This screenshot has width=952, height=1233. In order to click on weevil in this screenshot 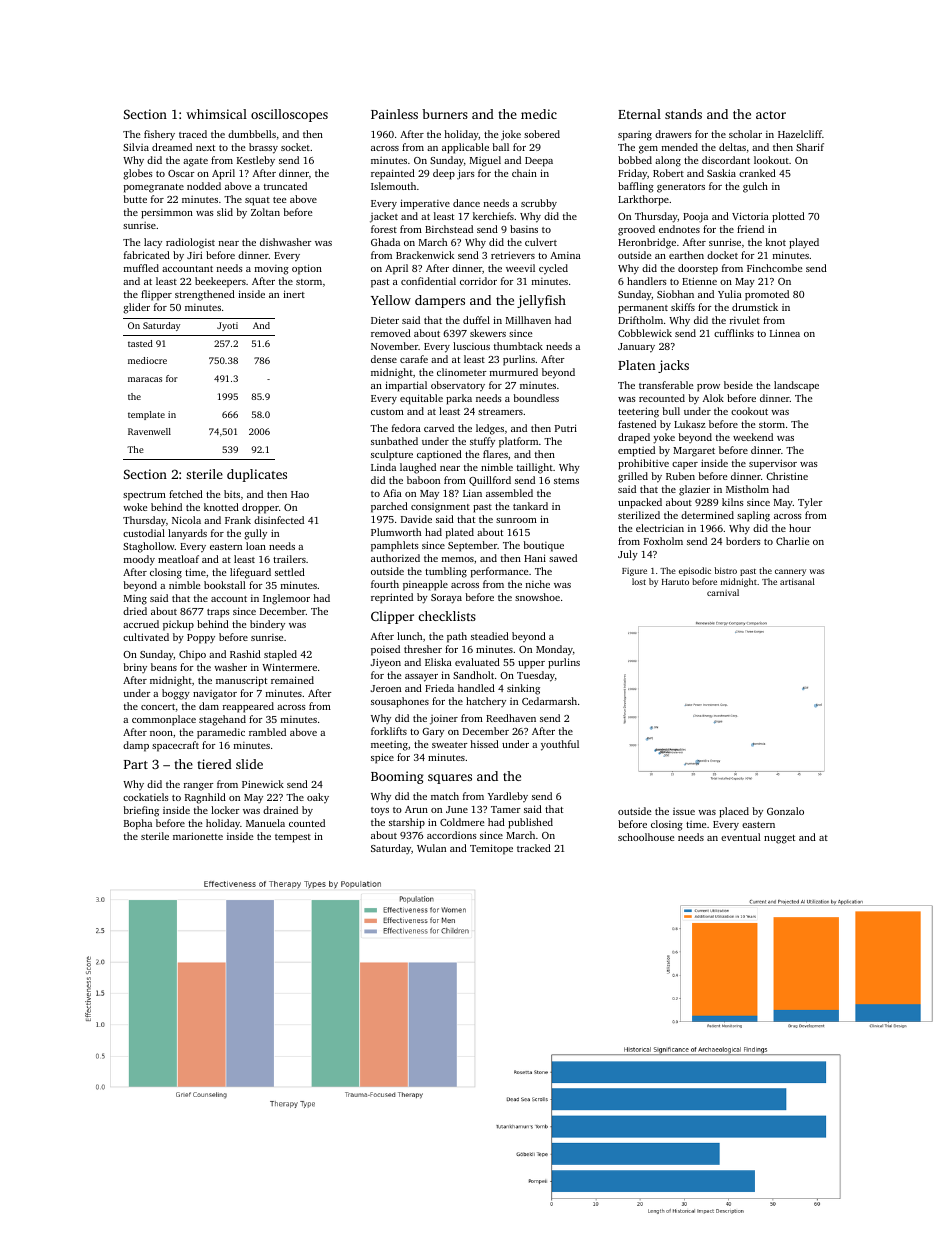, I will do `click(520, 268)`.
